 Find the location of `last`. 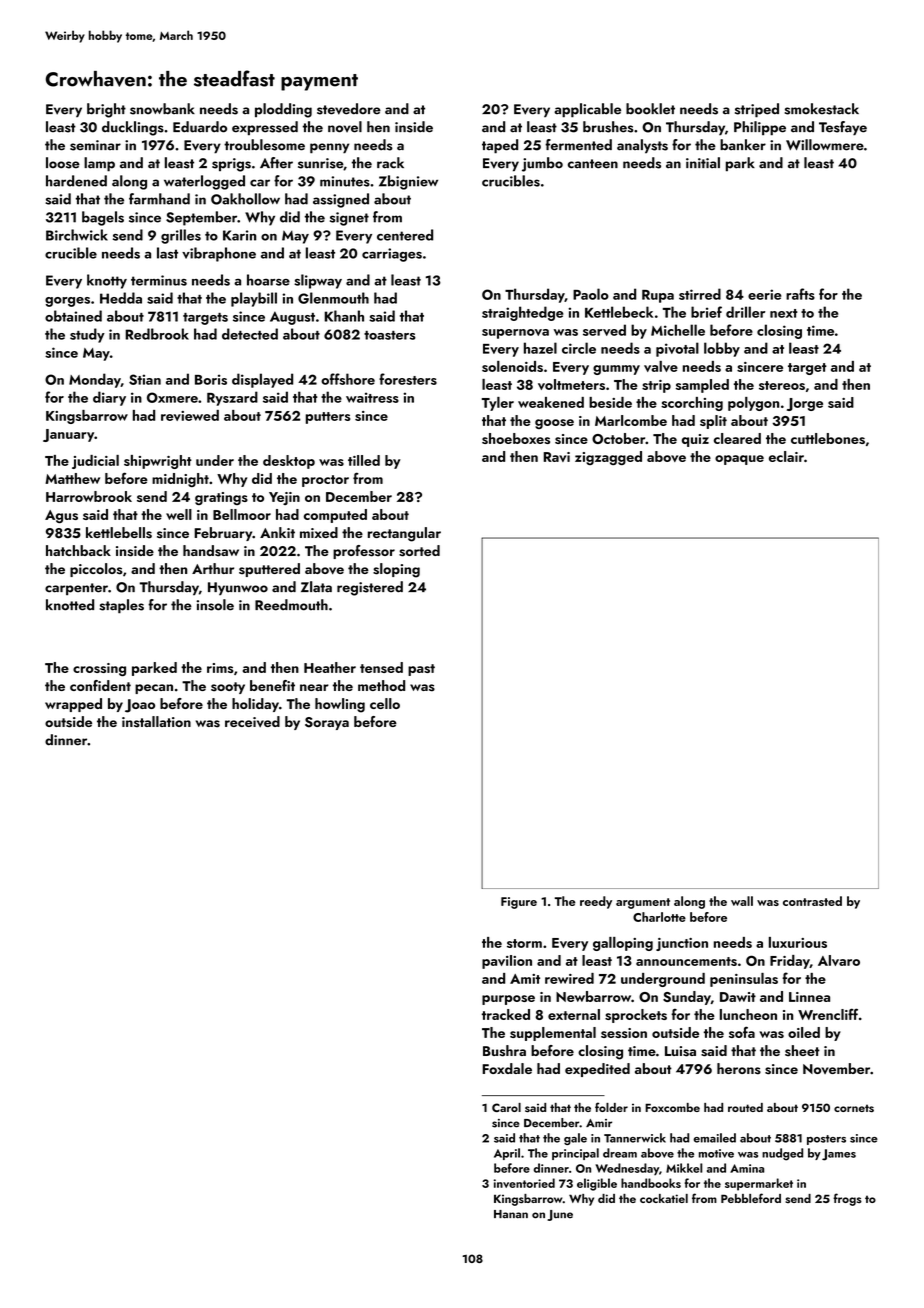

last is located at coordinates (167, 253).
